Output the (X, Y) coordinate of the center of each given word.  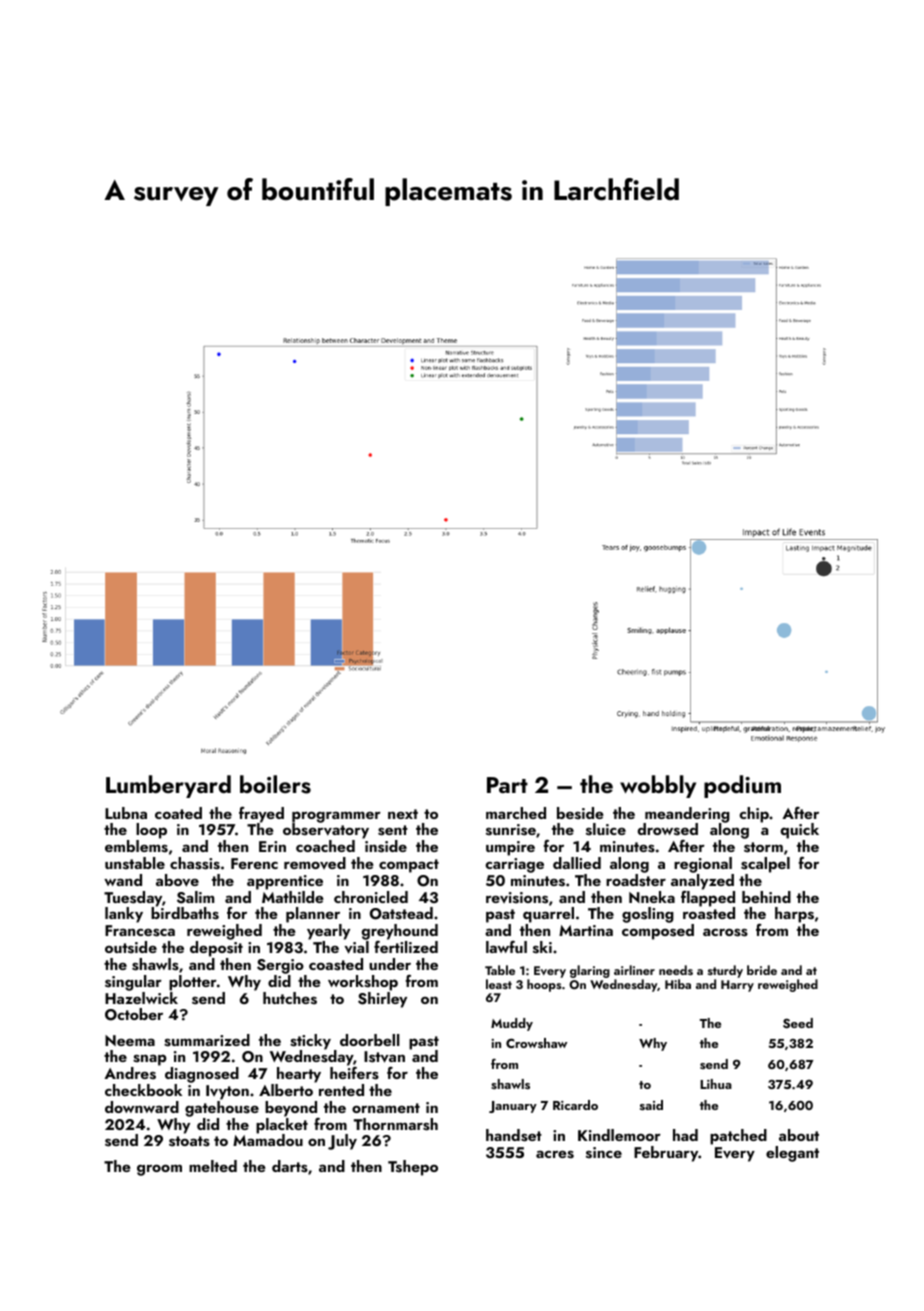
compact (409, 866)
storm (763, 847)
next (403, 814)
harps (794, 915)
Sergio (280, 966)
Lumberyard (168, 786)
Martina (586, 930)
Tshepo (413, 1168)
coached (325, 846)
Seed (798, 1023)
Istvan (384, 1057)
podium (742, 786)
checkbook (143, 1090)
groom (159, 1170)
